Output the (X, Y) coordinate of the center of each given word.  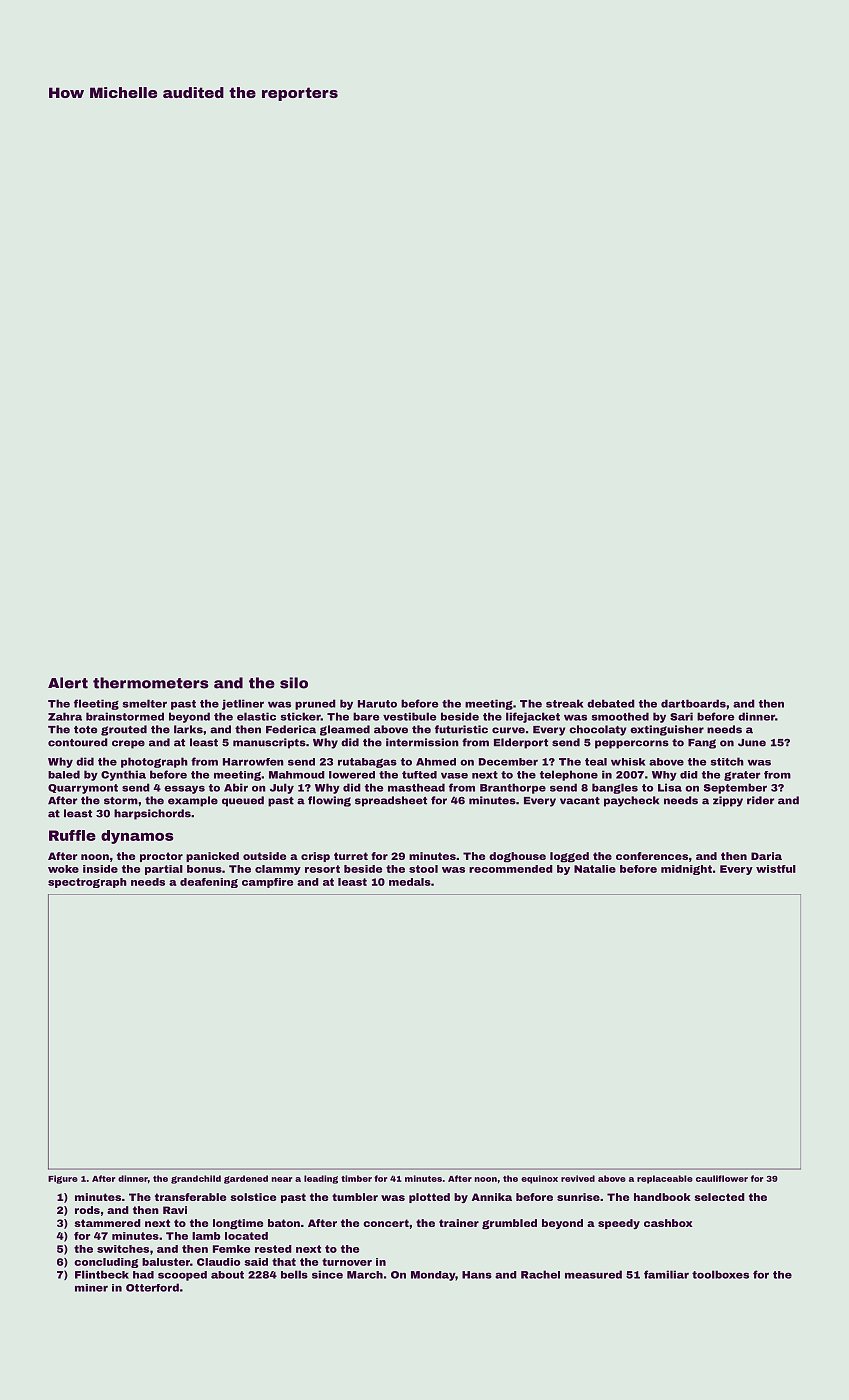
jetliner (243, 704)
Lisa (670, 787)
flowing (329, 801)
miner (91, 1288)
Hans (477, 1275)
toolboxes (720, 1274)
